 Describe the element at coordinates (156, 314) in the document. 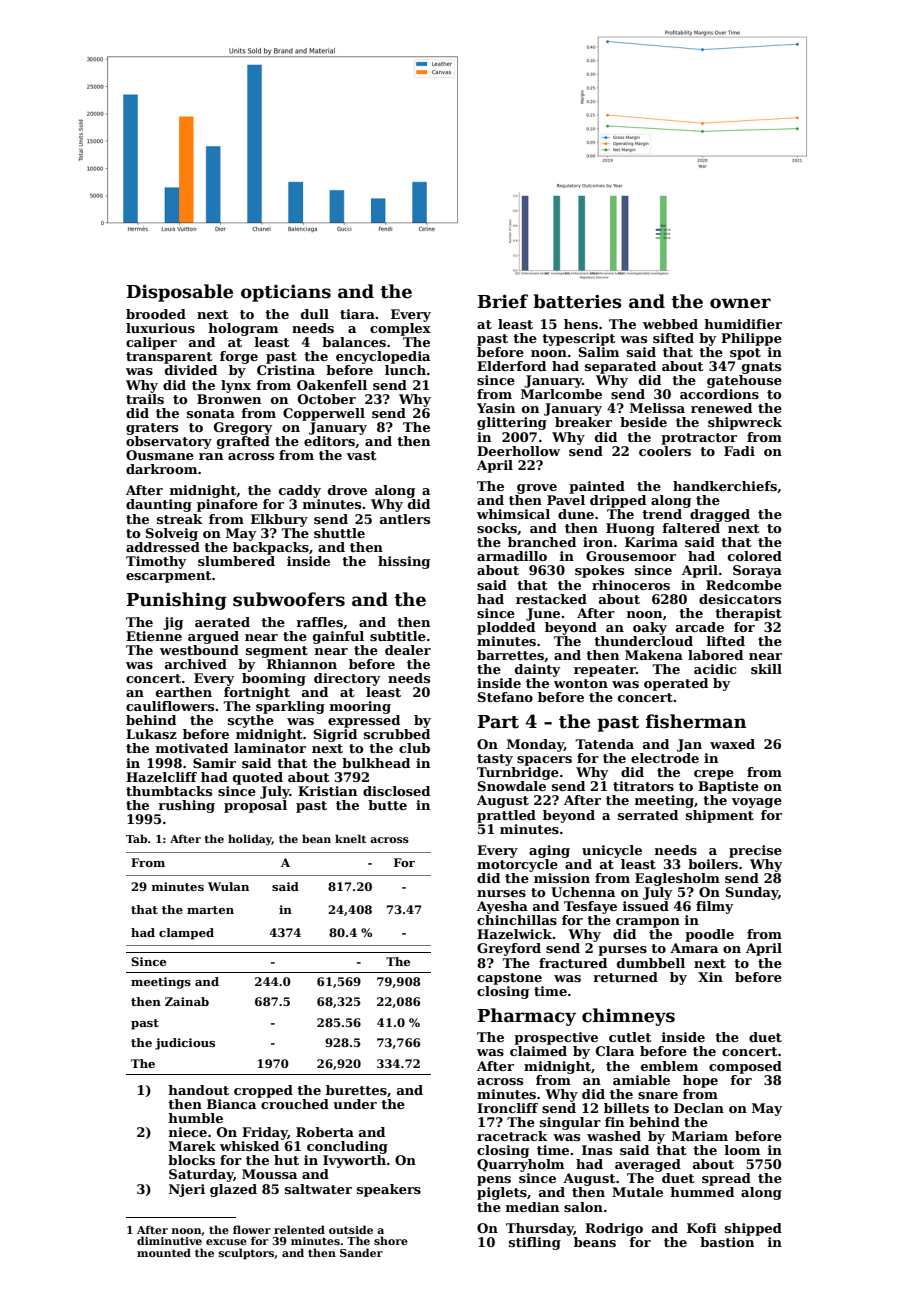

I see `brooded` at that location.
